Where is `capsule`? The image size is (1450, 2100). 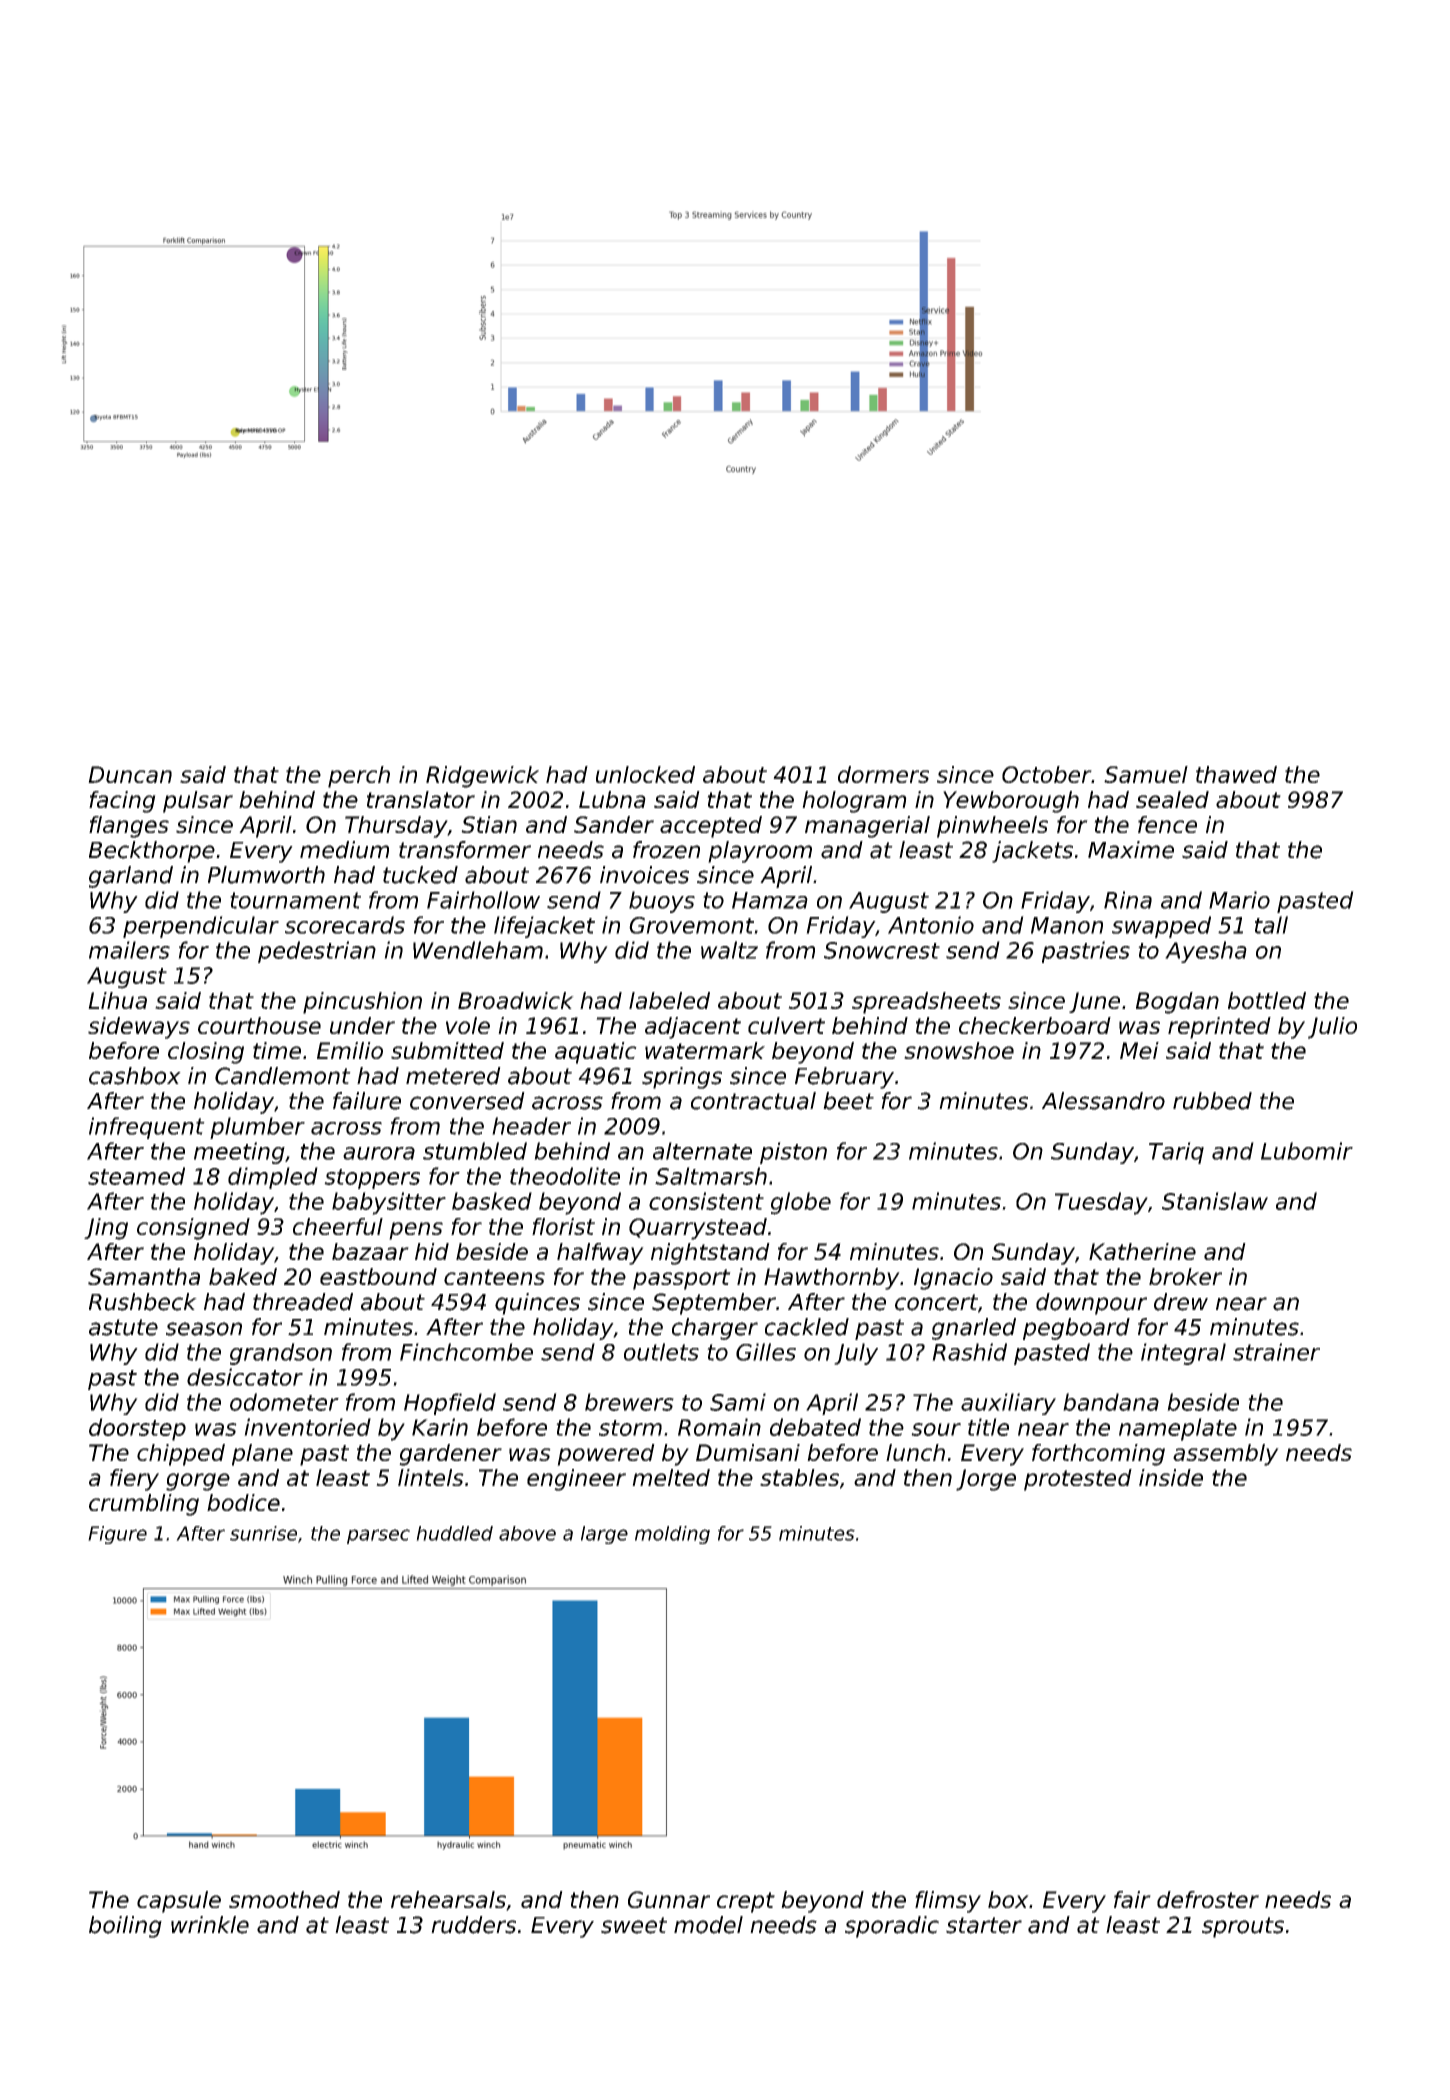 capsule is located at coordinates (179, 1902).
